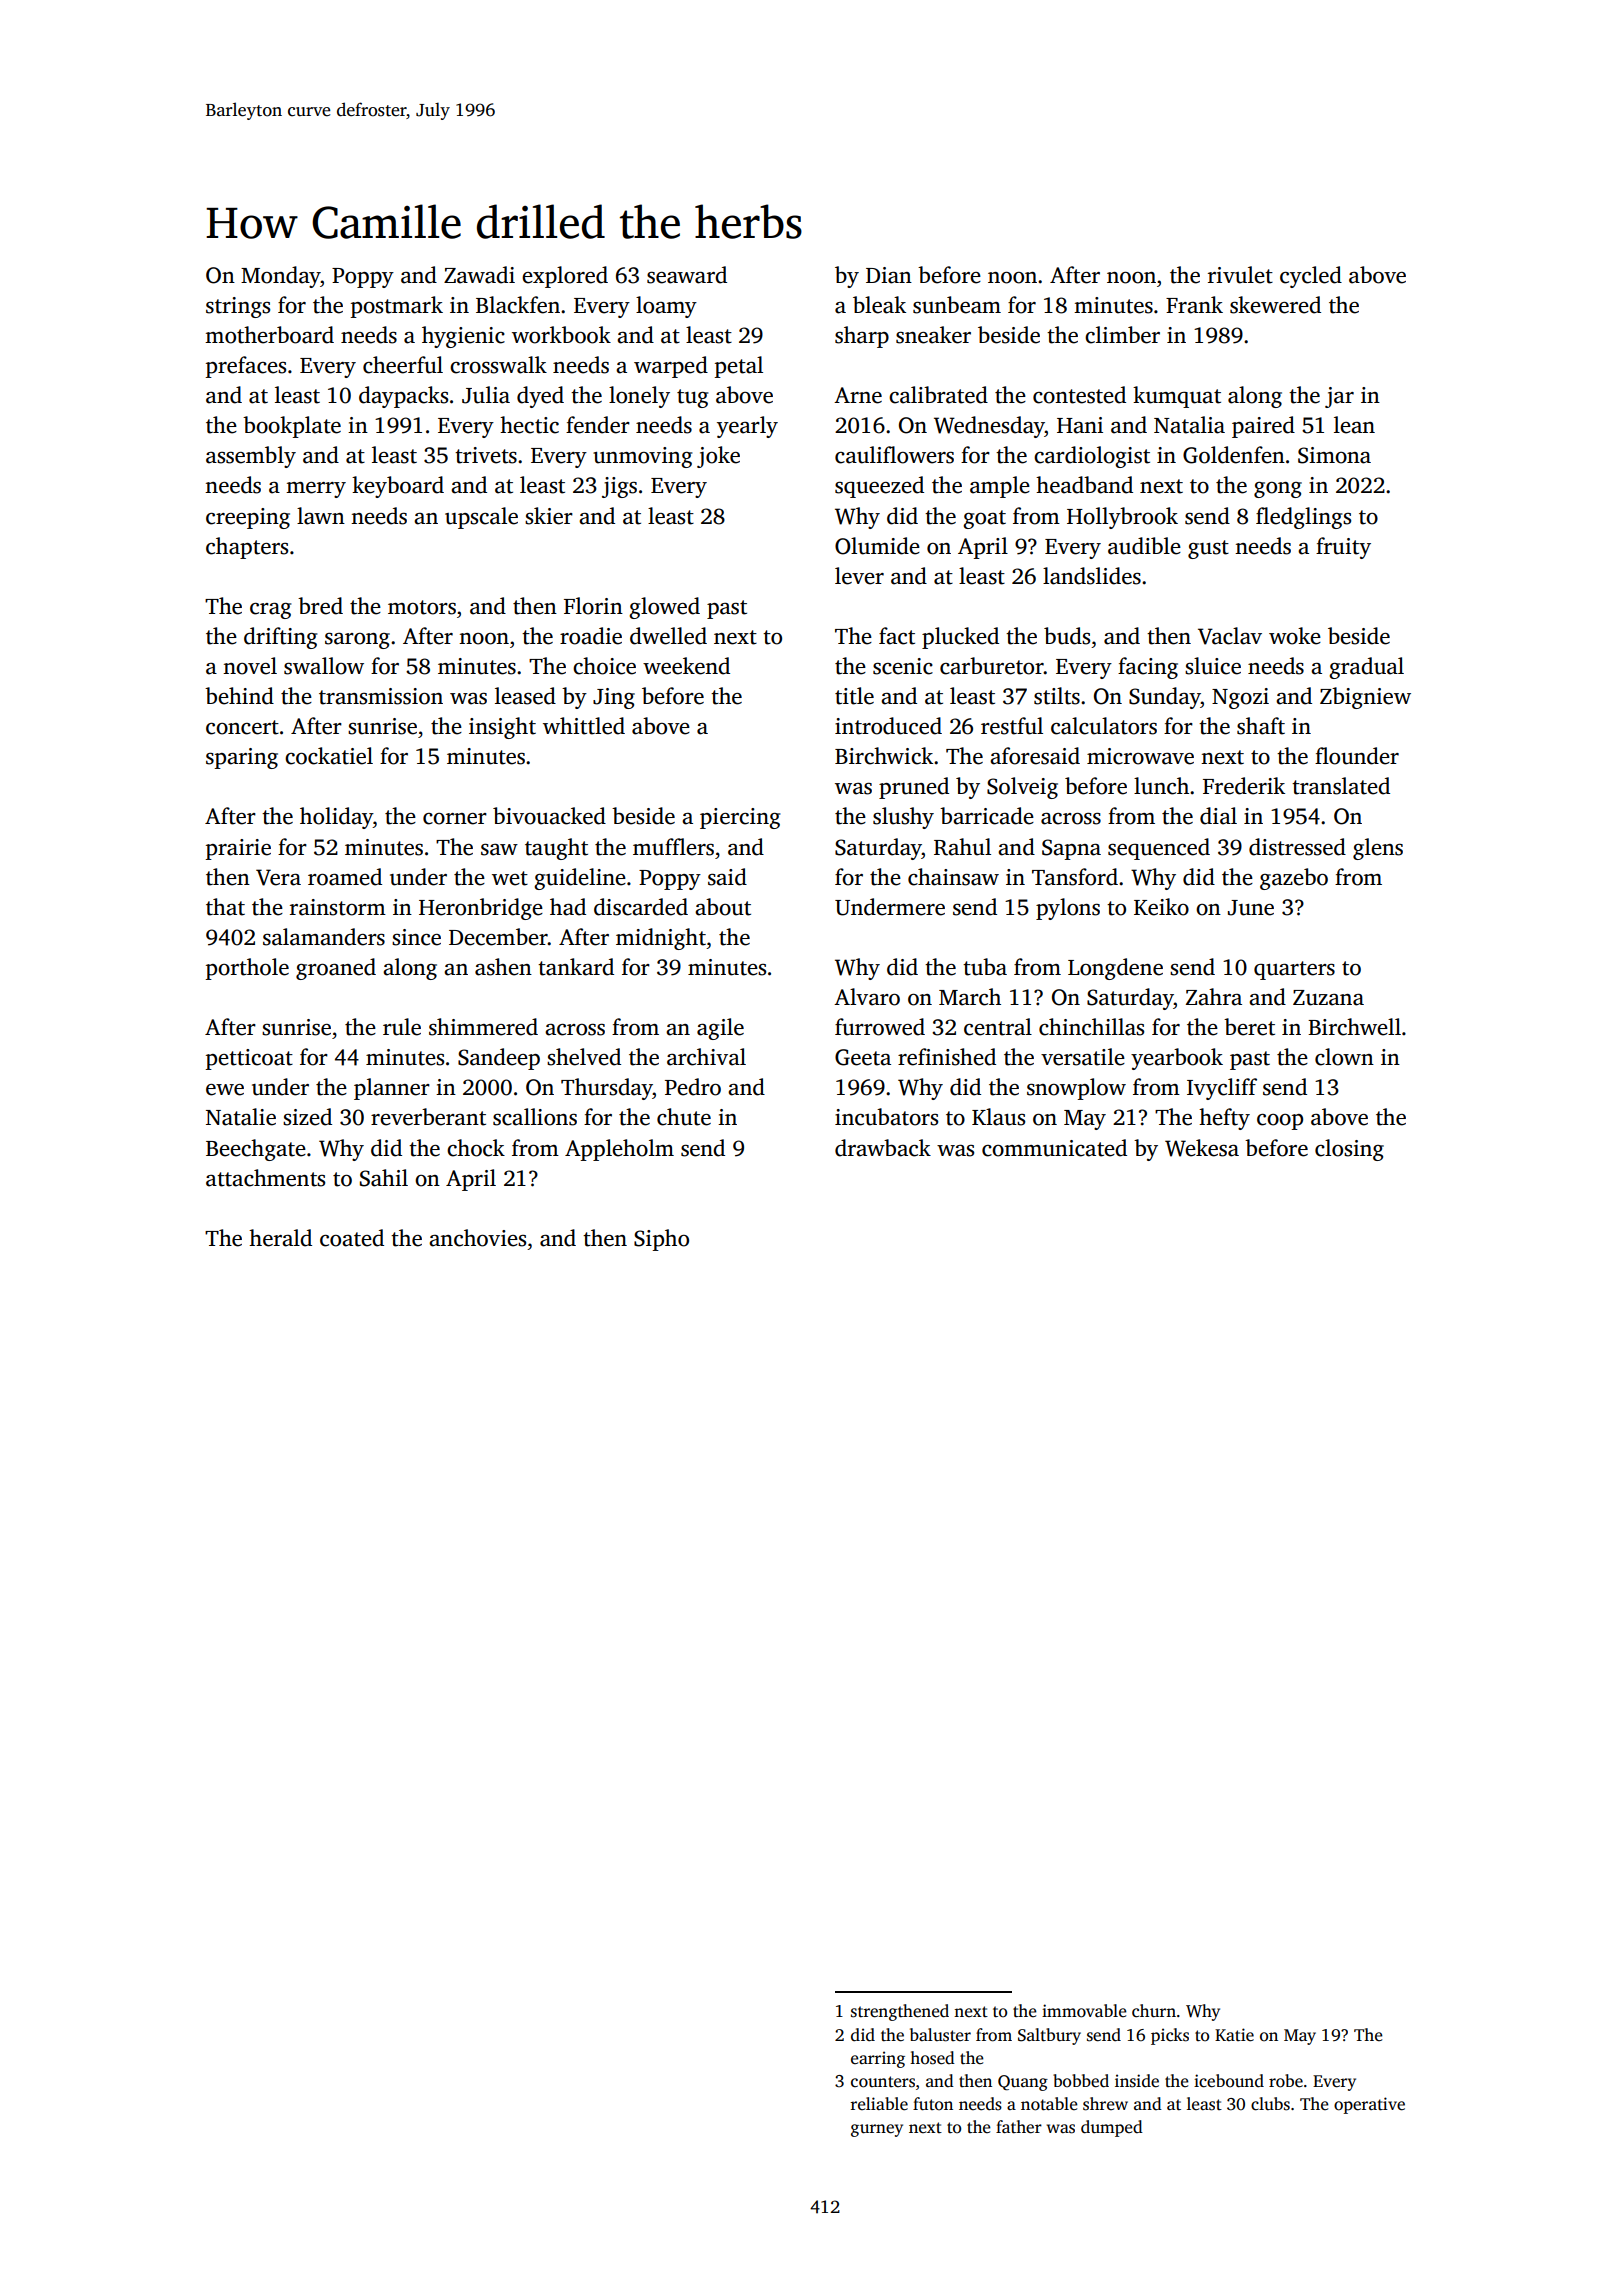  Describe the element at coordinates (953, 877) in the screenshot. I see `chainsaw` at that location.
